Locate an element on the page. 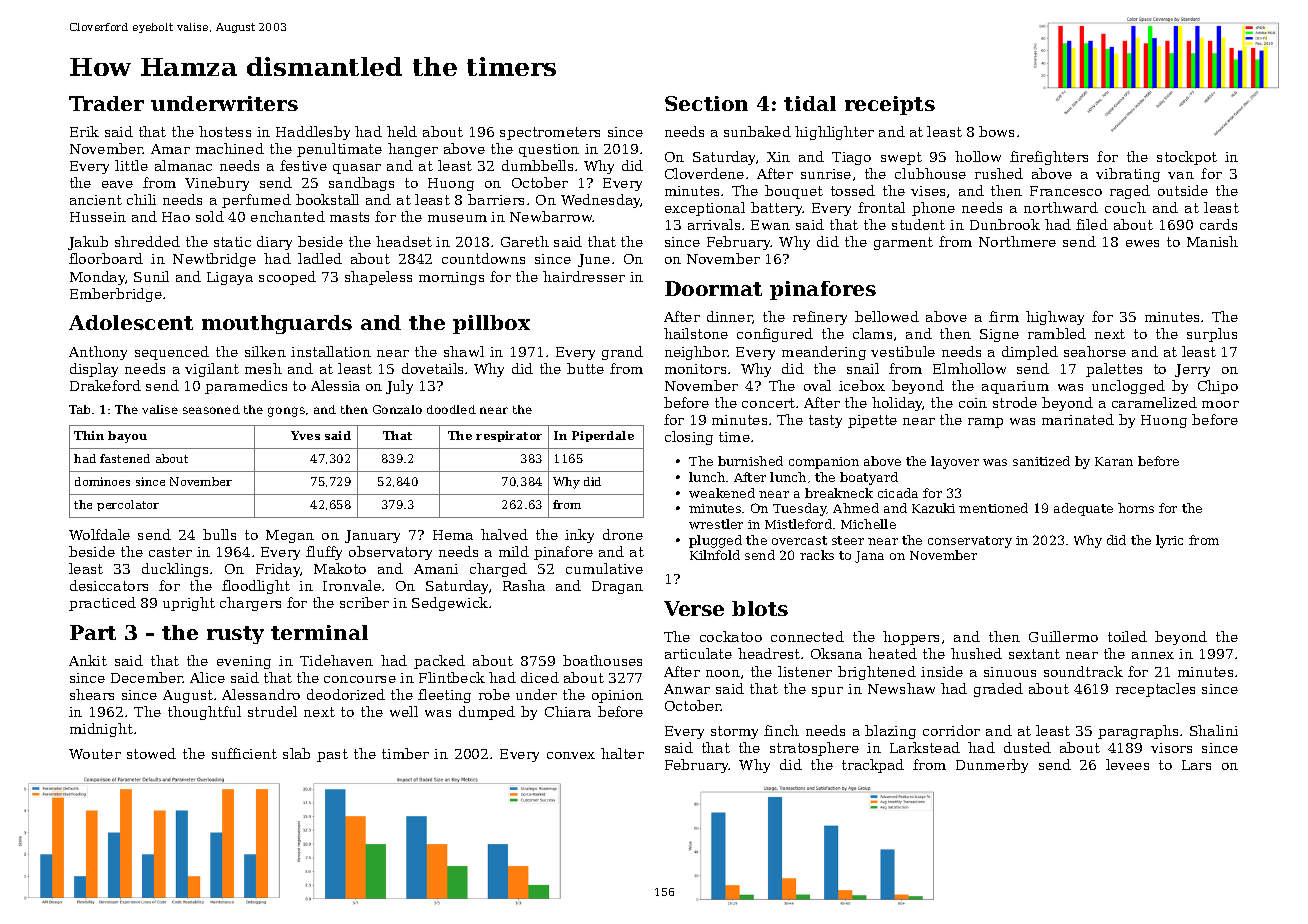  palettes is located at coordinates (1114, 370).
